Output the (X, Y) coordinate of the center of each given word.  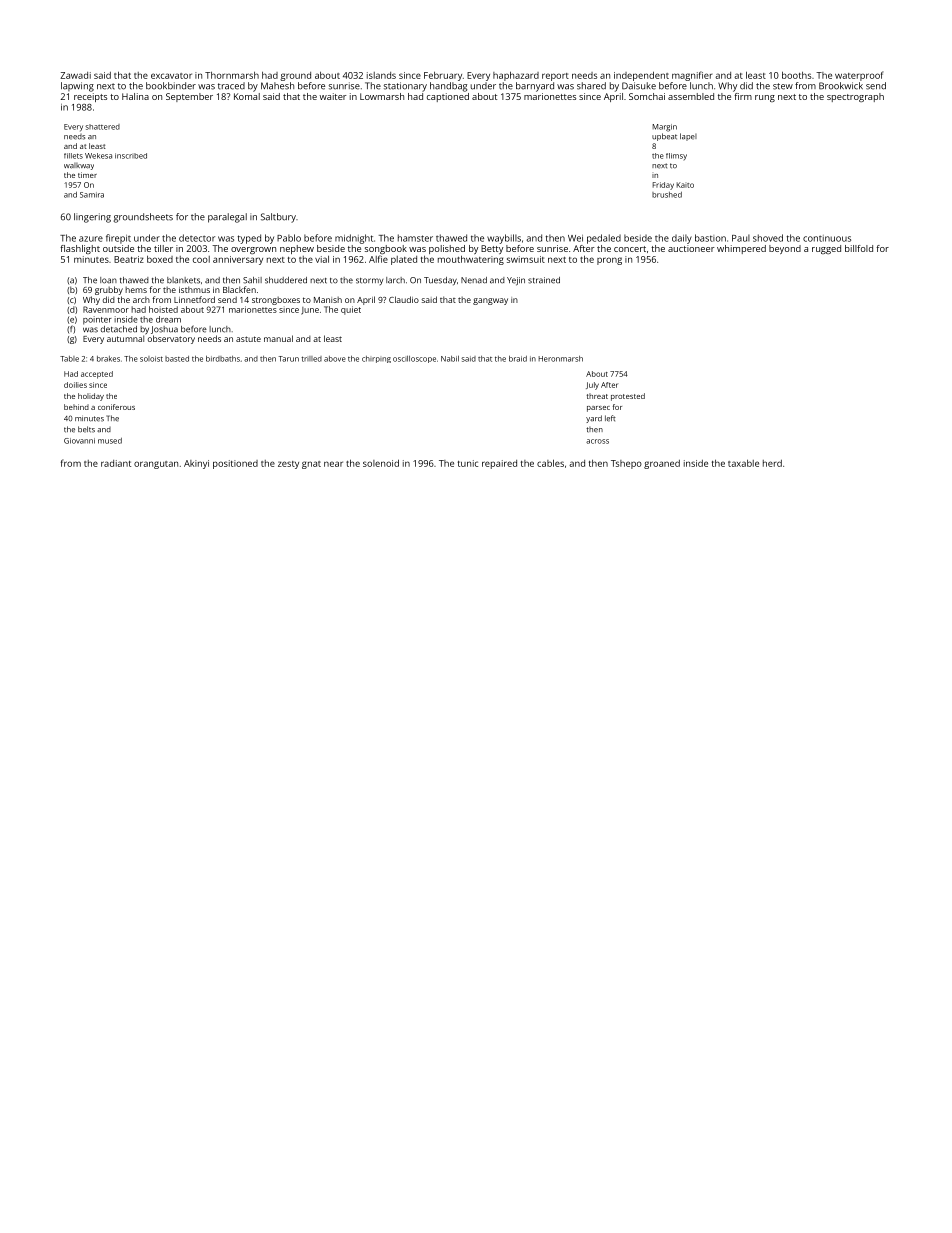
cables (550, 463)
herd (772, 463)
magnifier (692, 76)
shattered (102, 127)
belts (86, 429)
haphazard (516, 76)
